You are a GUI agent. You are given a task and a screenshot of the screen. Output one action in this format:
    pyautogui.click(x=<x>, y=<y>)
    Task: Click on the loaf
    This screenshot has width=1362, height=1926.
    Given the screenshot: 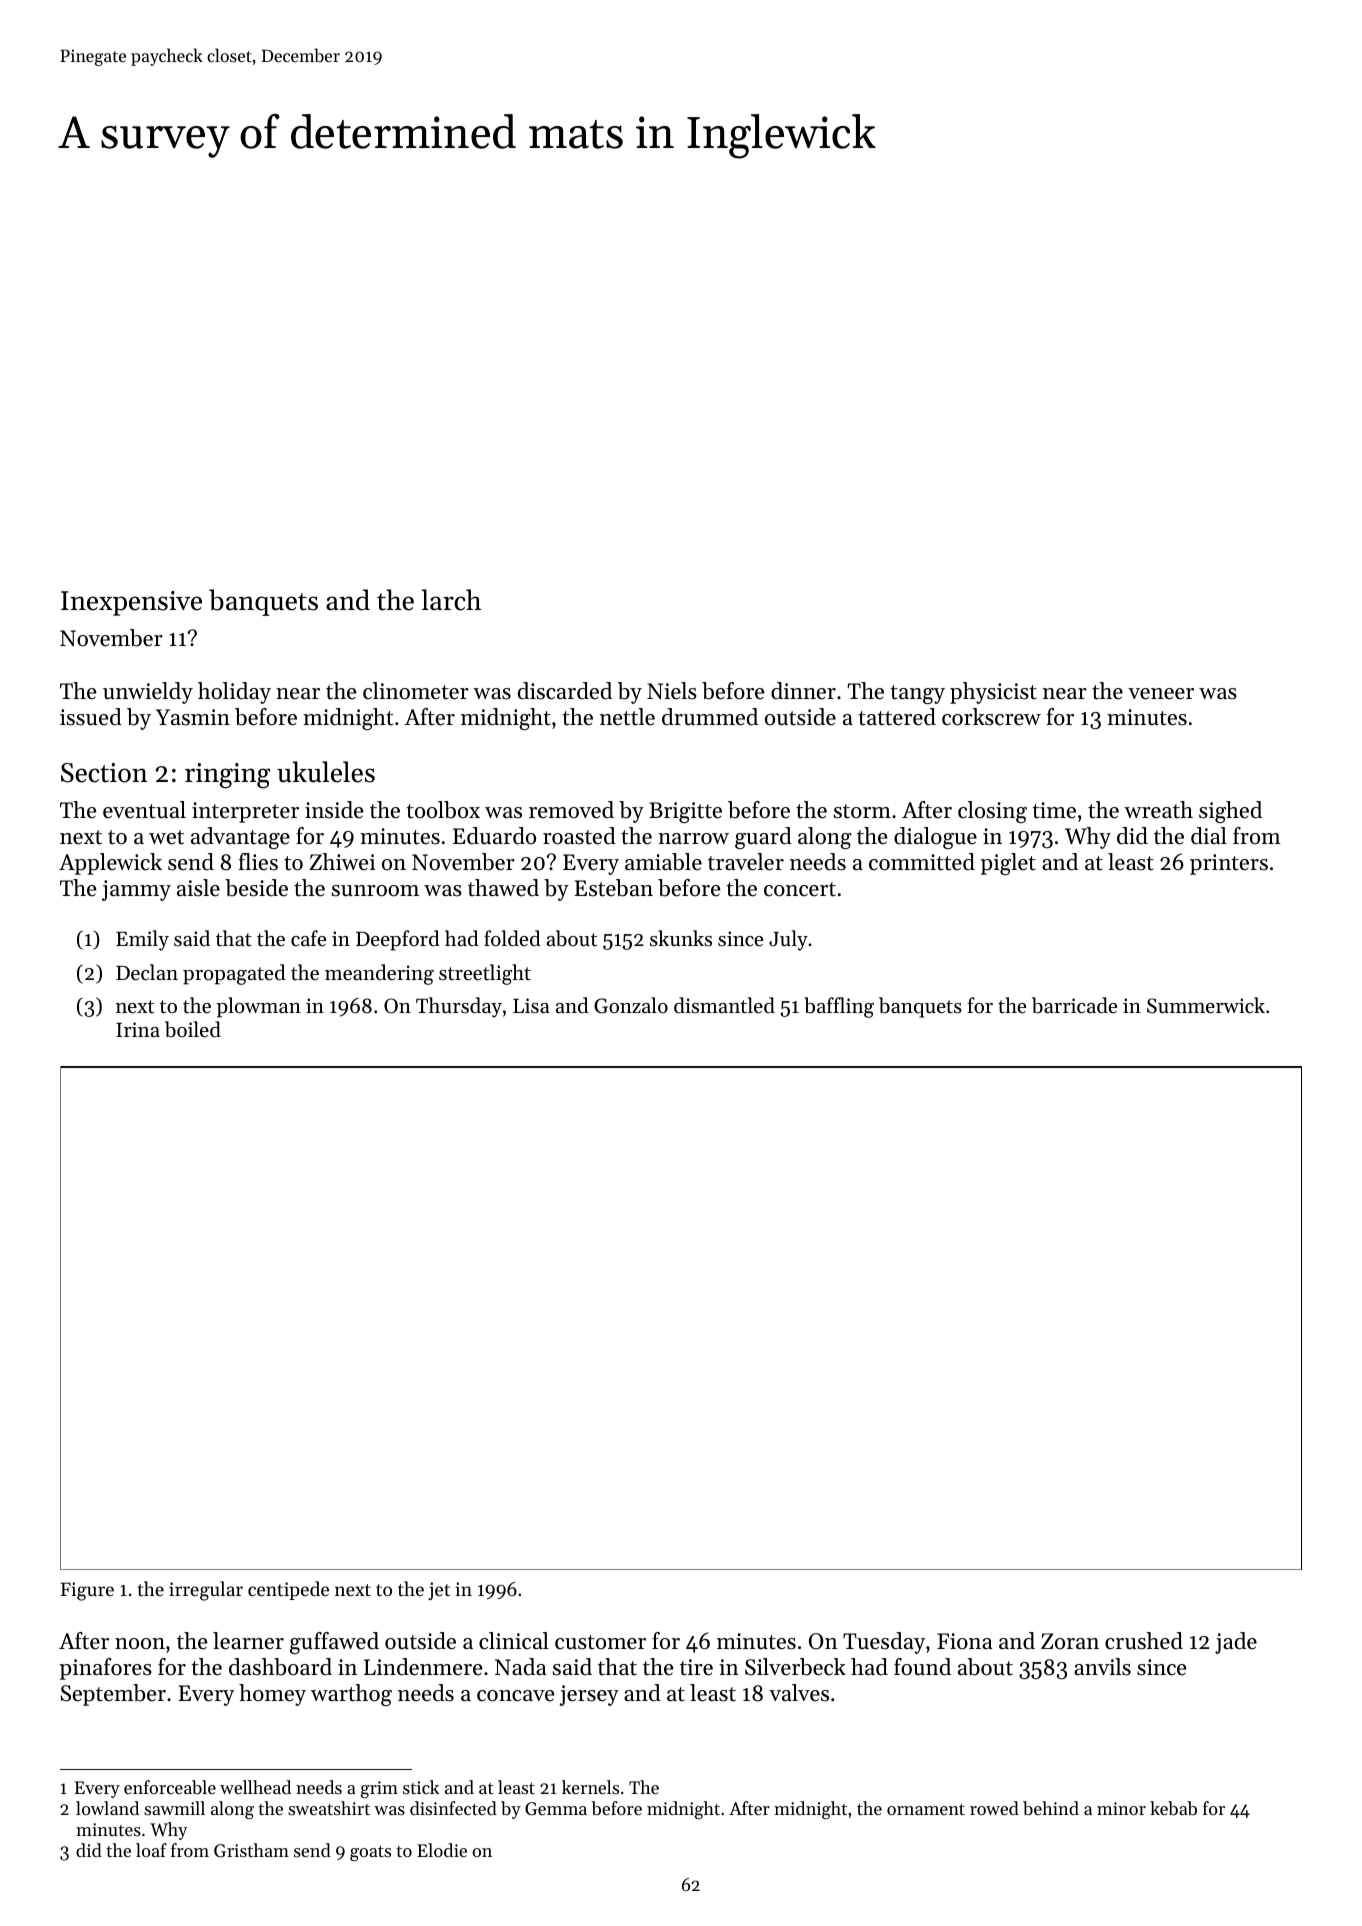 What is the action you would take?
    pyautogui.click(x=151, y=1850)
